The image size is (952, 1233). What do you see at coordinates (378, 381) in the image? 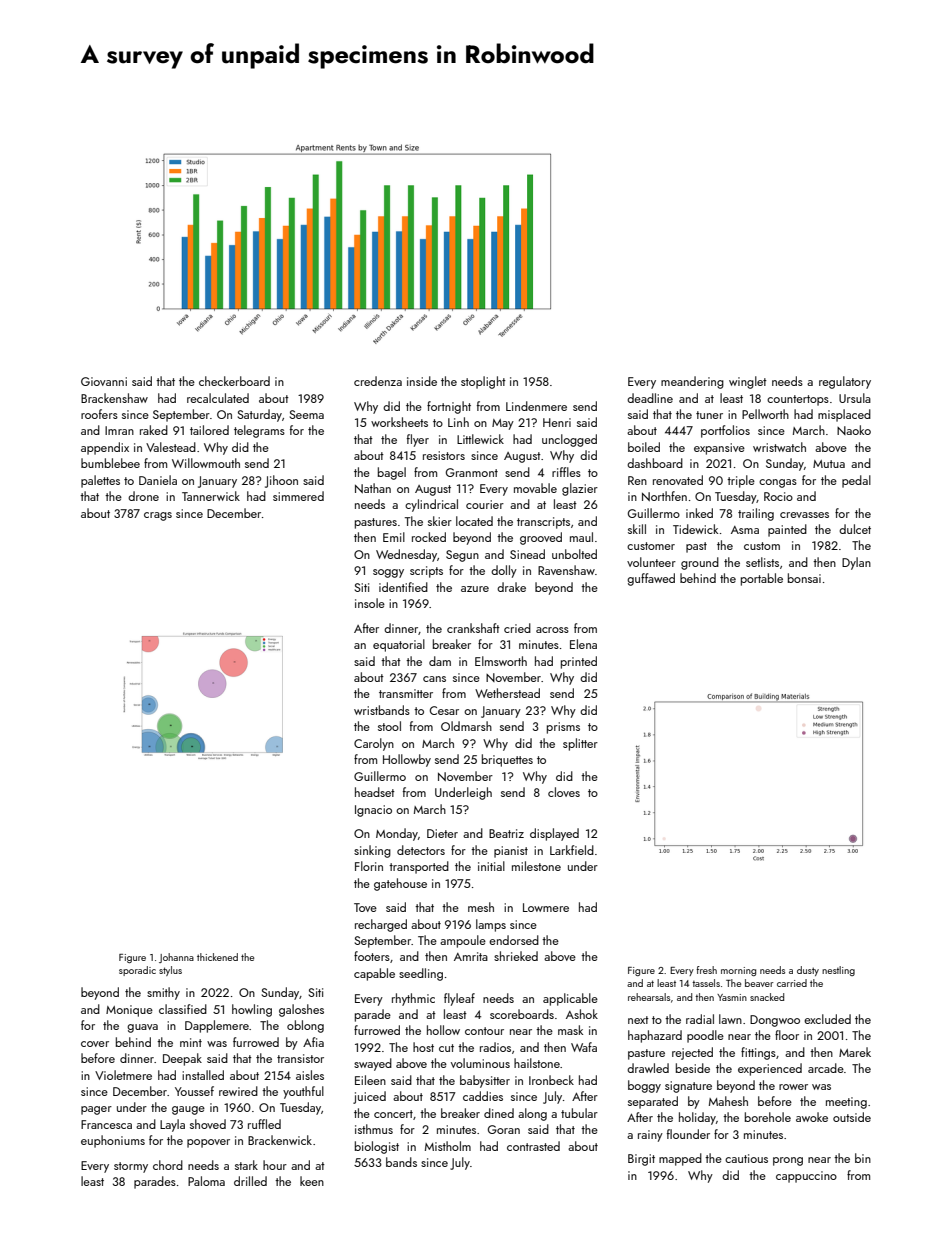
I see `credenza` at bounding box center [378, 381].
